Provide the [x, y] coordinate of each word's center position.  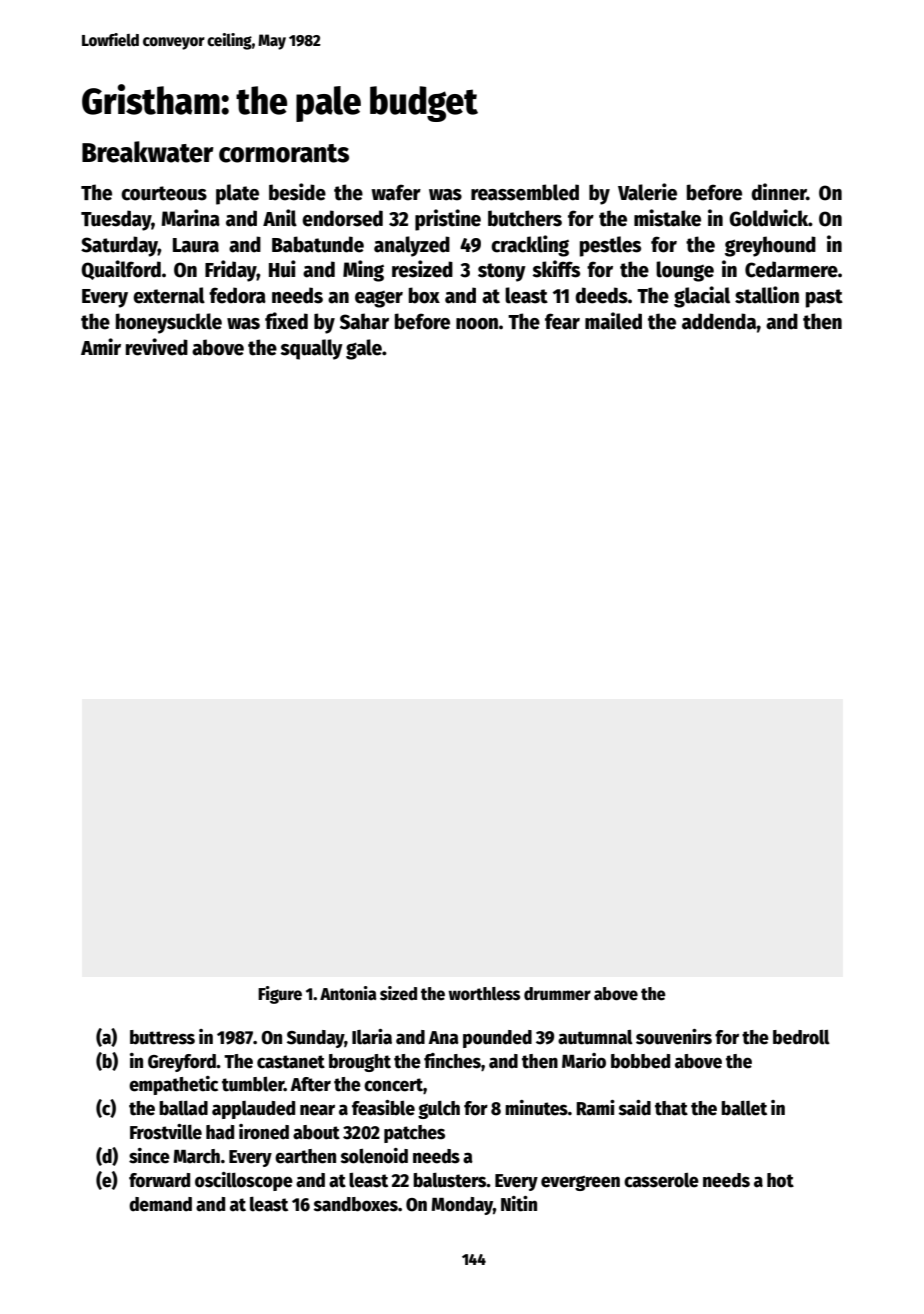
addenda [719, 321]
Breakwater [148, 152]
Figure [280, 995]
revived [157, 347]
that [671, 1108]
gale [364, 349]
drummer [557, 994]
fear [562, 321]
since [149, 1156]
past [824, 298]
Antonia [348, 993]
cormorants [284, 153]
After [310, 1084]
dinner [779, 192]
